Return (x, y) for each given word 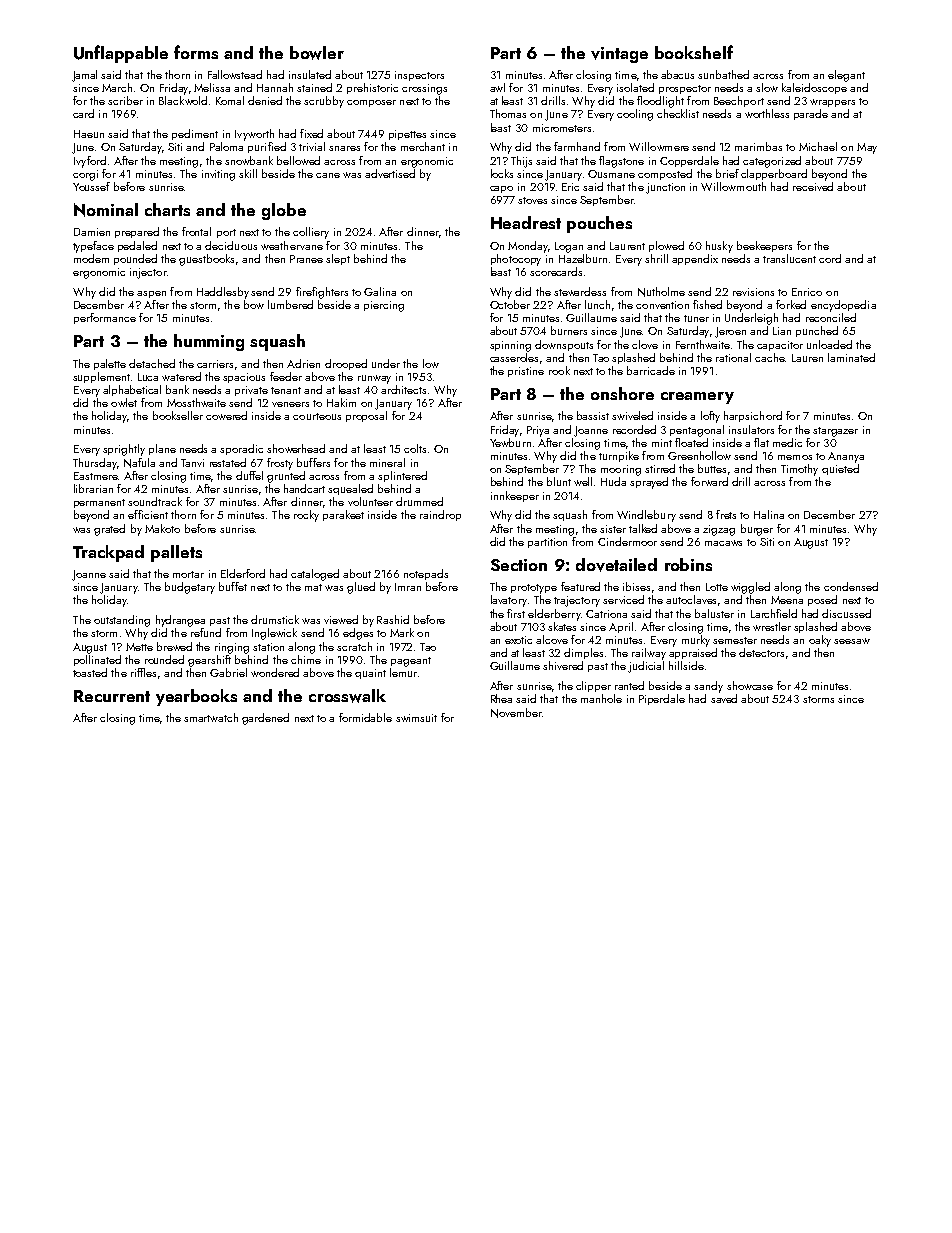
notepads (426, 574)
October (510, 304)
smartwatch (211, 717)
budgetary (190, 588)
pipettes (407, 135)
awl (497, 87)
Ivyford (90, 162)
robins (688, 564)
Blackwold (183, 100)
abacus (677, 74)
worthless (767, 113)
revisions (753, 292)
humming (209, 342)
